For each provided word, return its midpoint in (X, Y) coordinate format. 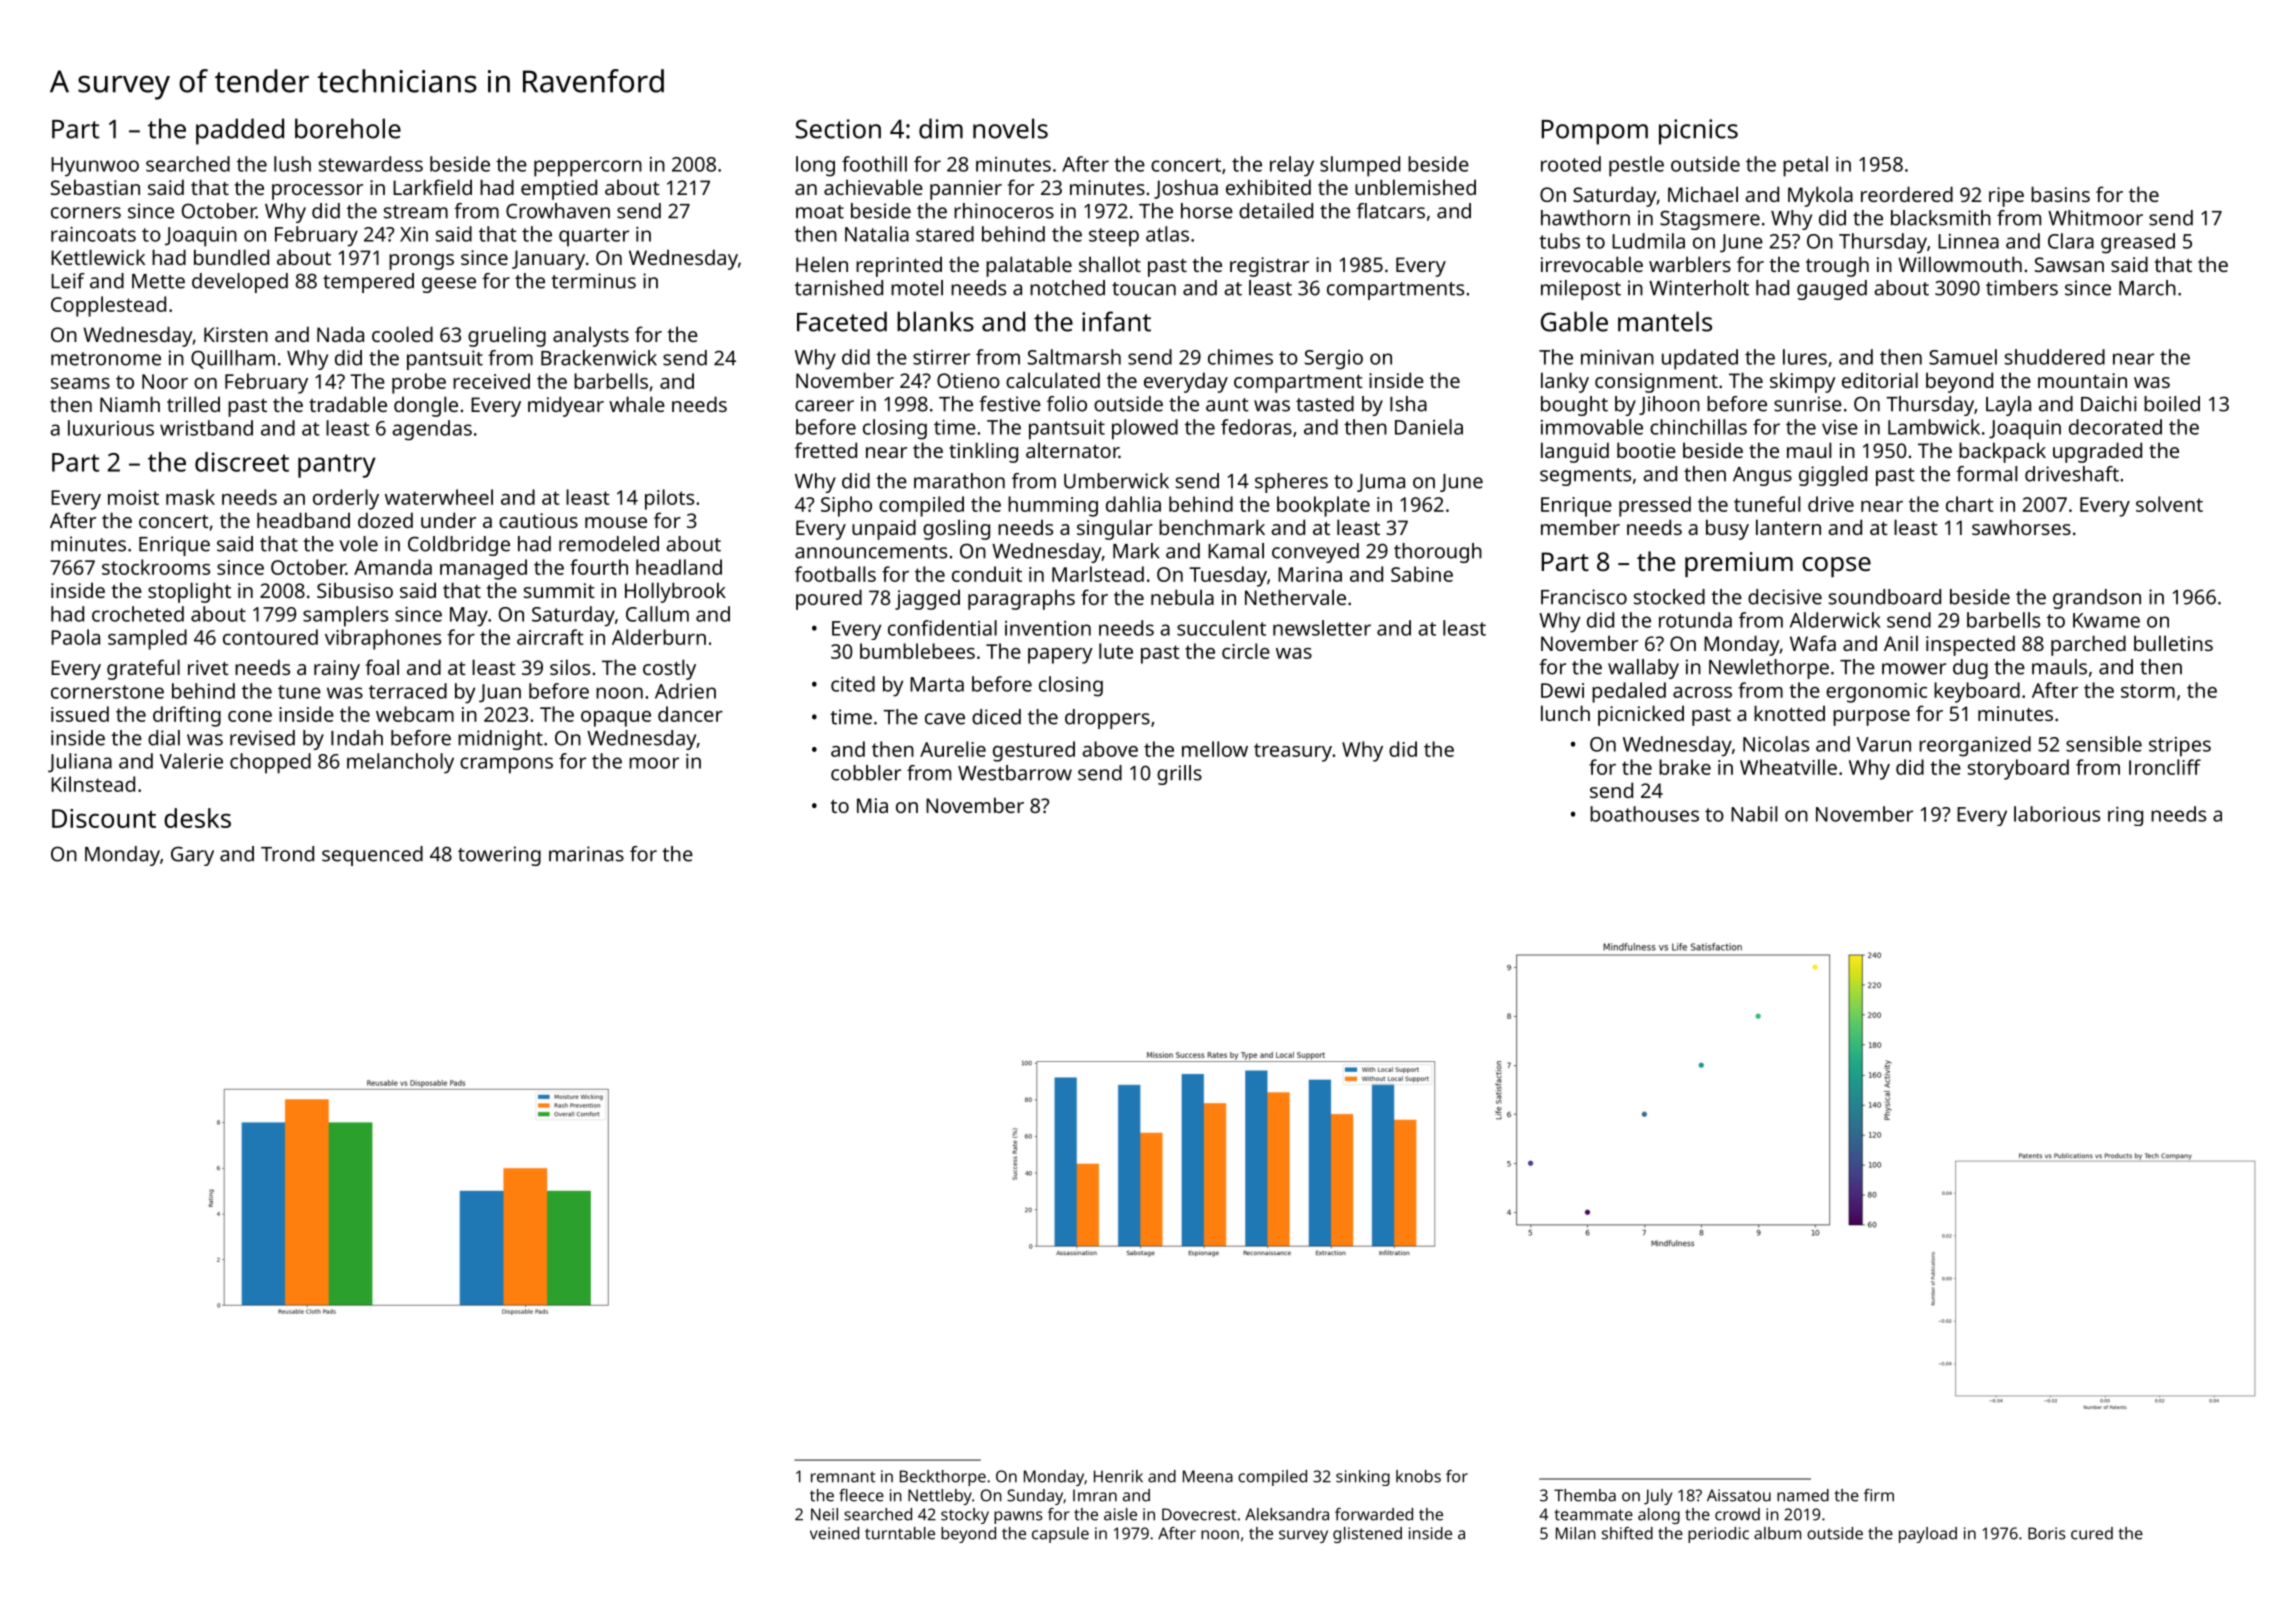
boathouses (1644, 814)
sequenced (372, 856)
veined (834, 1533)
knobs (1418, 1476)
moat (820, 212)
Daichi (2109, 404)
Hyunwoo (95, 167)
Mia (872, 805)
